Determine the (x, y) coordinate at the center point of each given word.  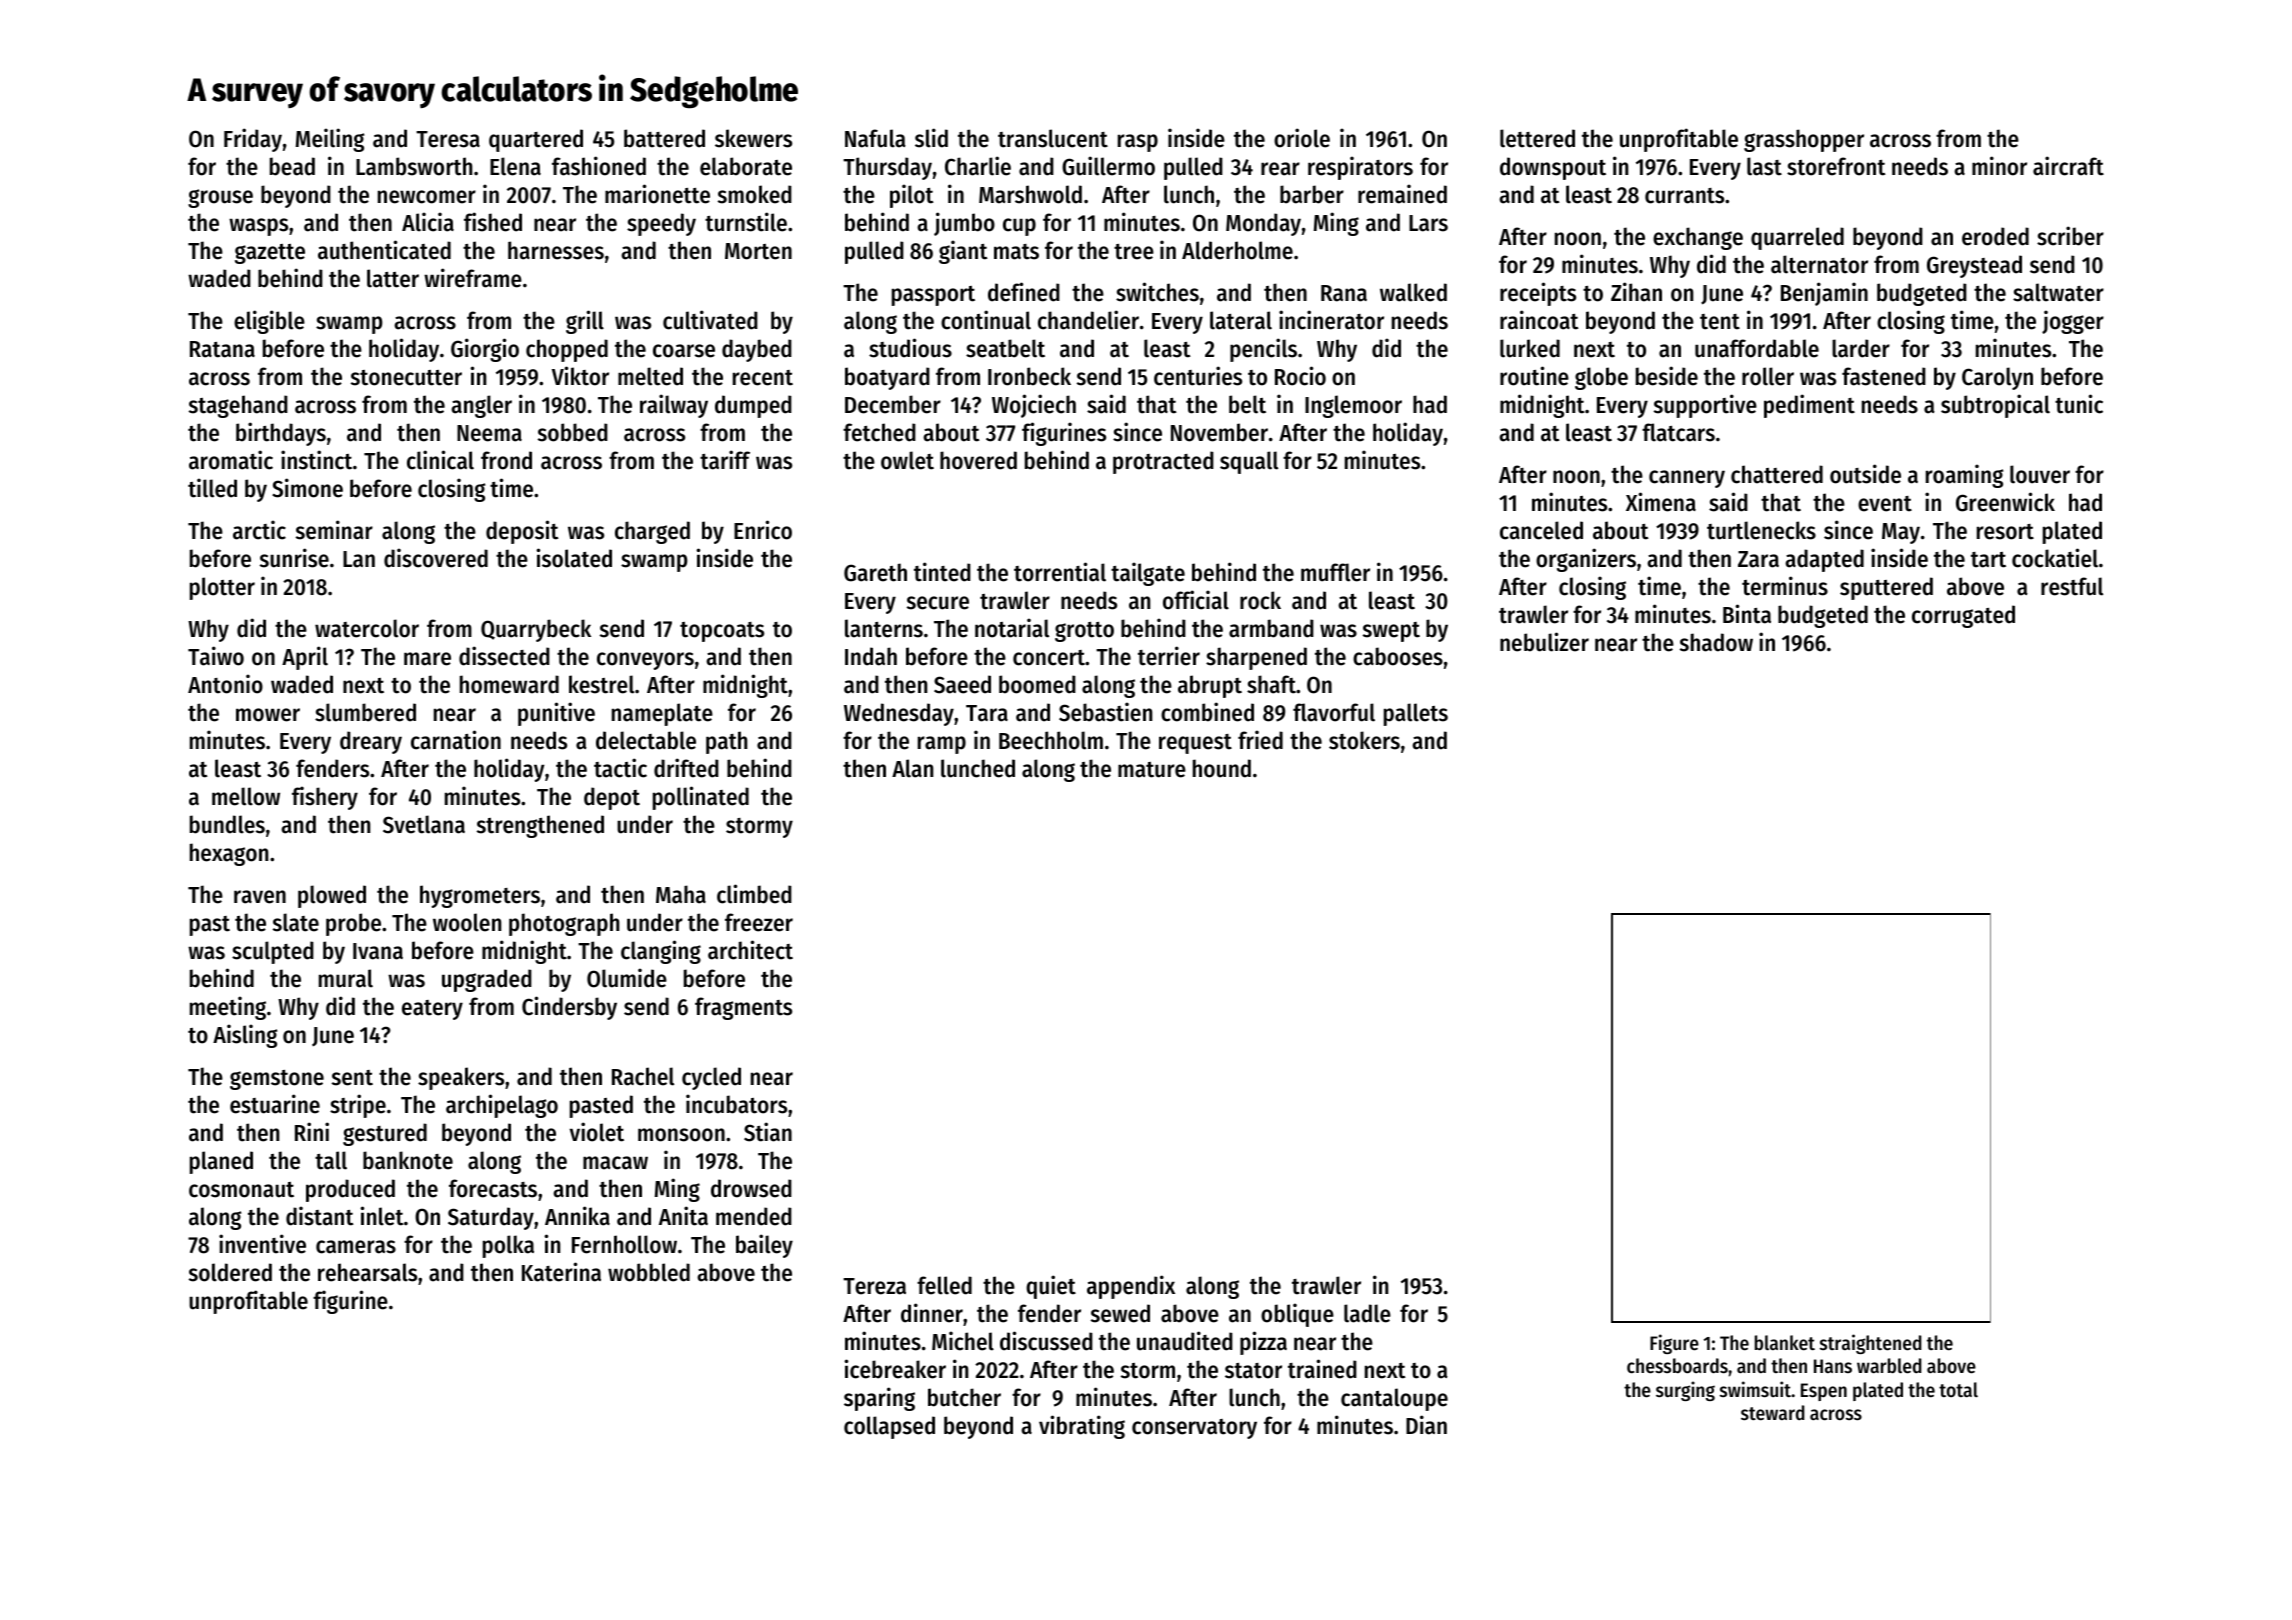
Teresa (448, 139)
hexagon (229, 854)
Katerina (561, 1272)
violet (597, 1132)
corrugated (1963, 616)
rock (1260, 600)
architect (750, 950)
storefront (1836, 166)
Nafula (875, 138)
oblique (1297, 1315)
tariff (725, 460)
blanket (1785, 1343)
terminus (1785, 586)
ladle (1367, 1313)
